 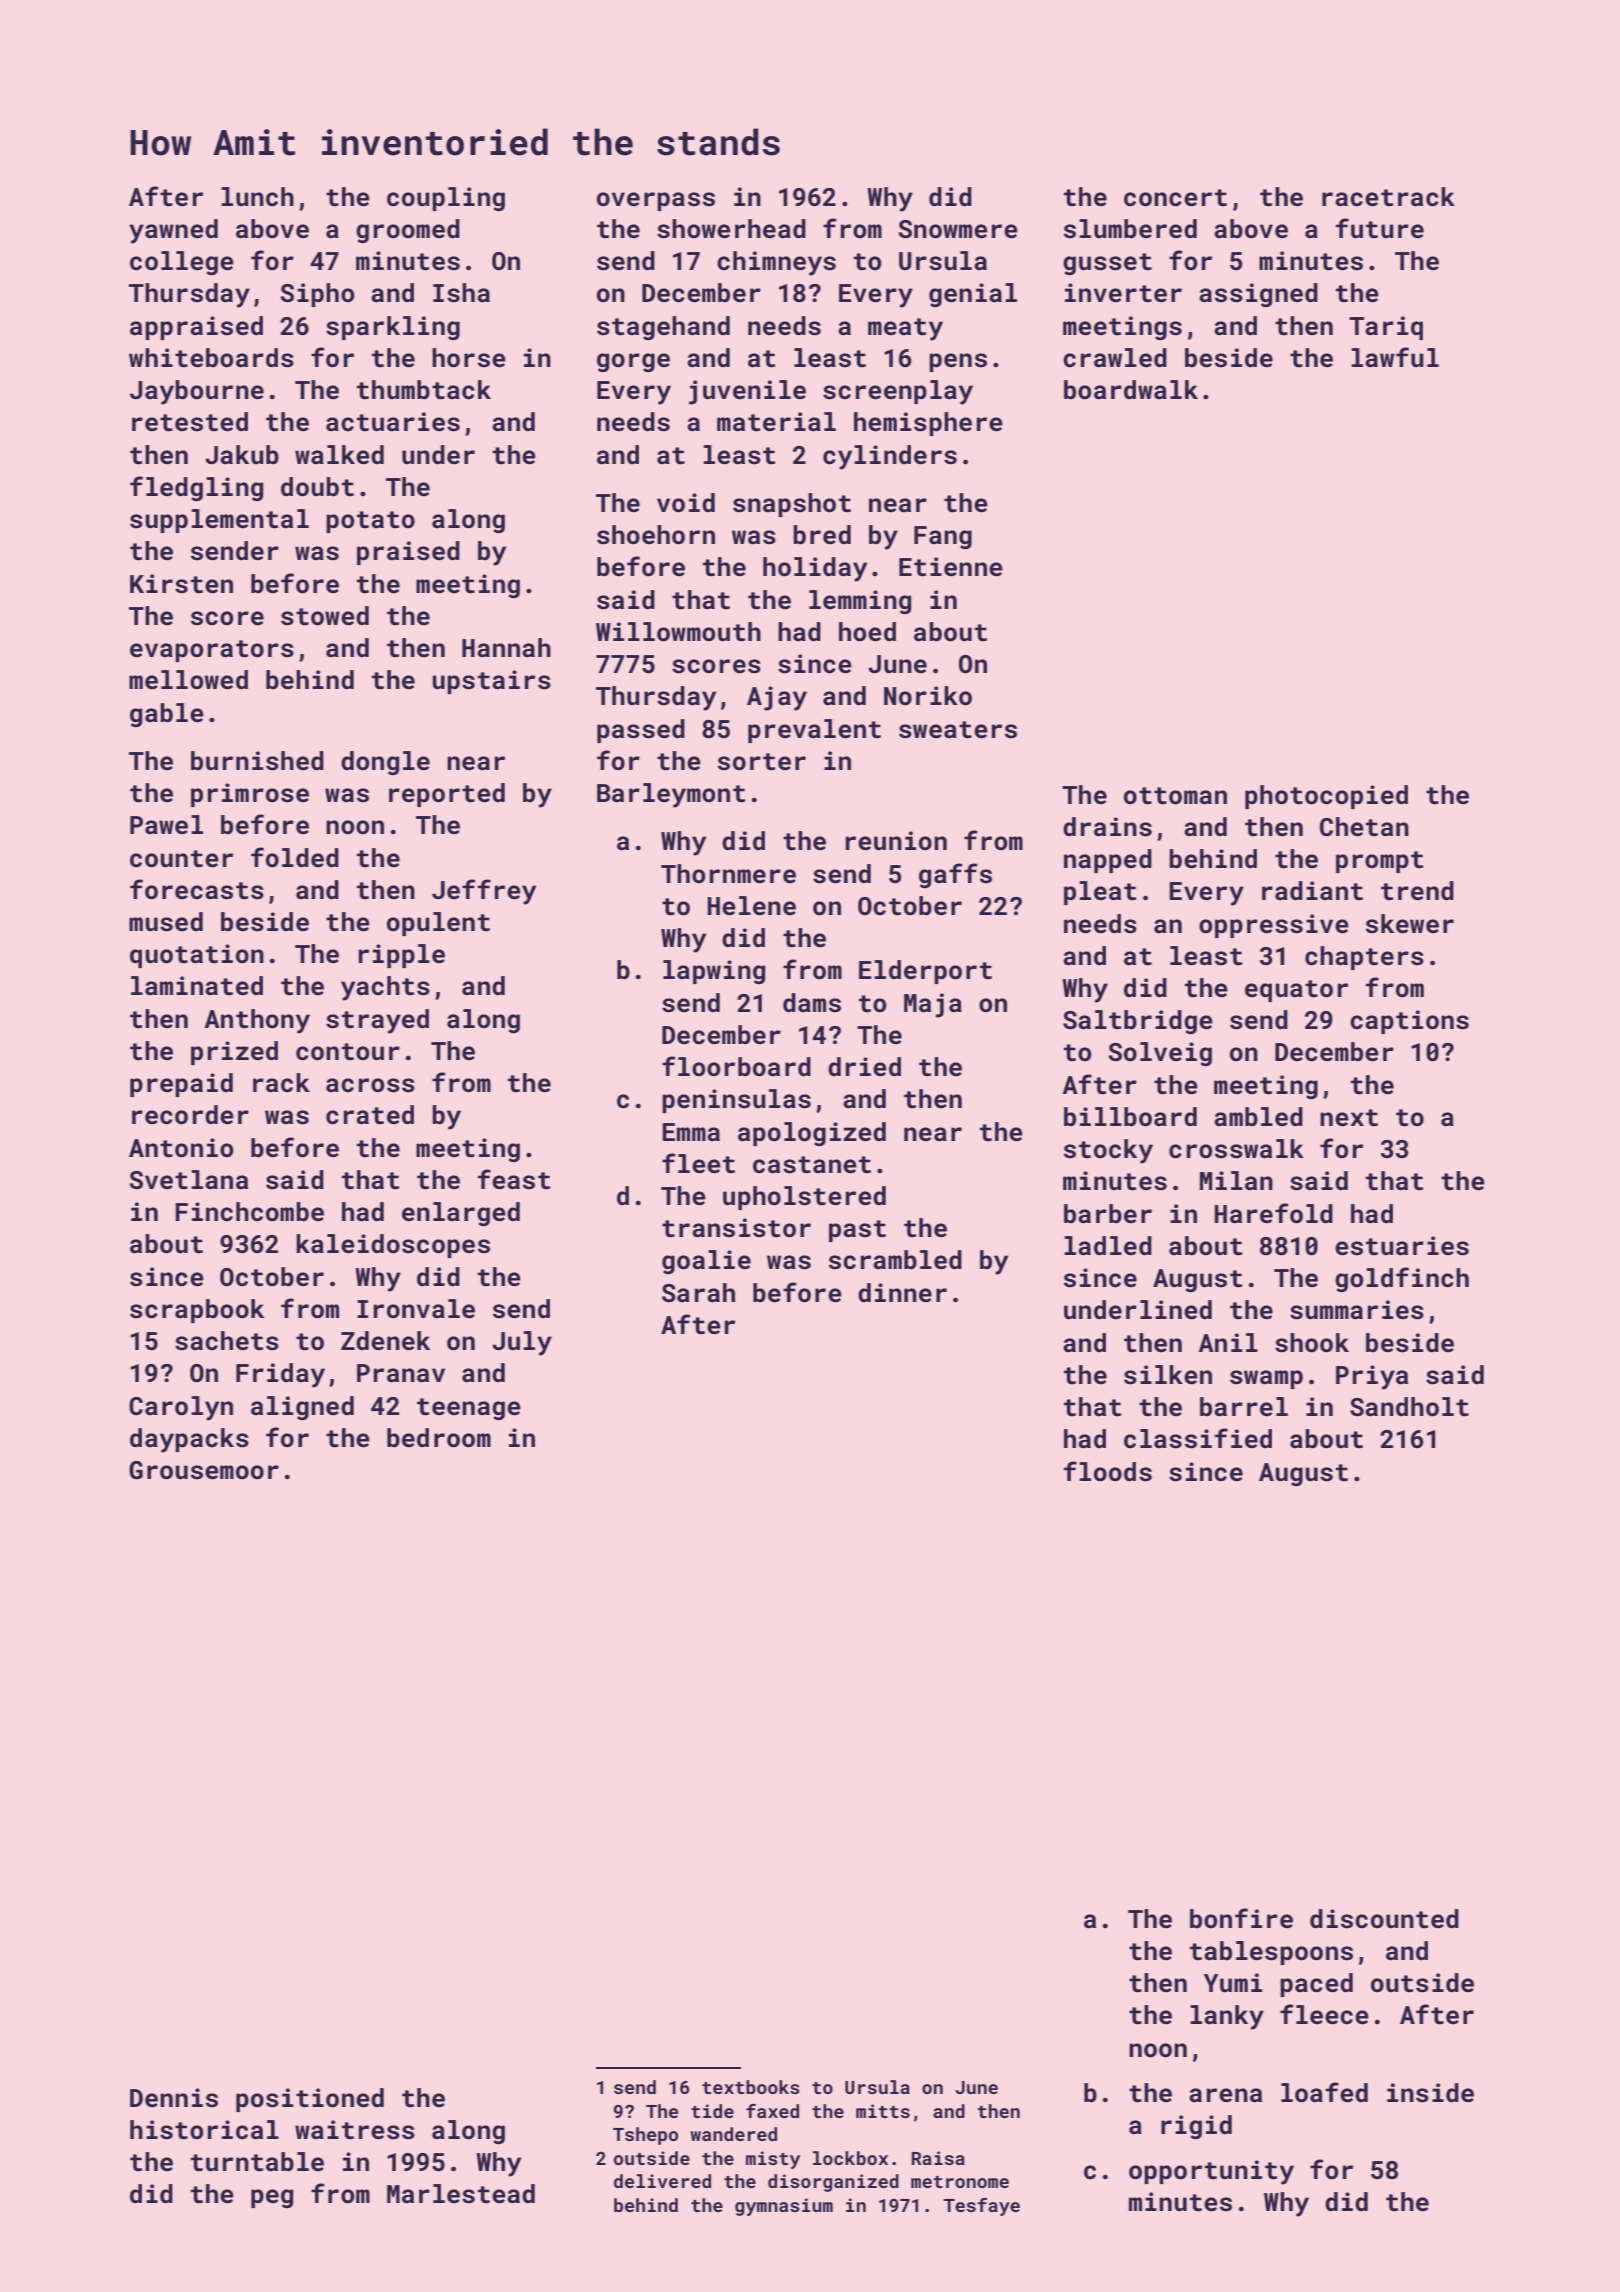 What do you see at coordinates (1409, 1022) in the screenshot?
I see `captions` at bounding box center [1409, 1022].
